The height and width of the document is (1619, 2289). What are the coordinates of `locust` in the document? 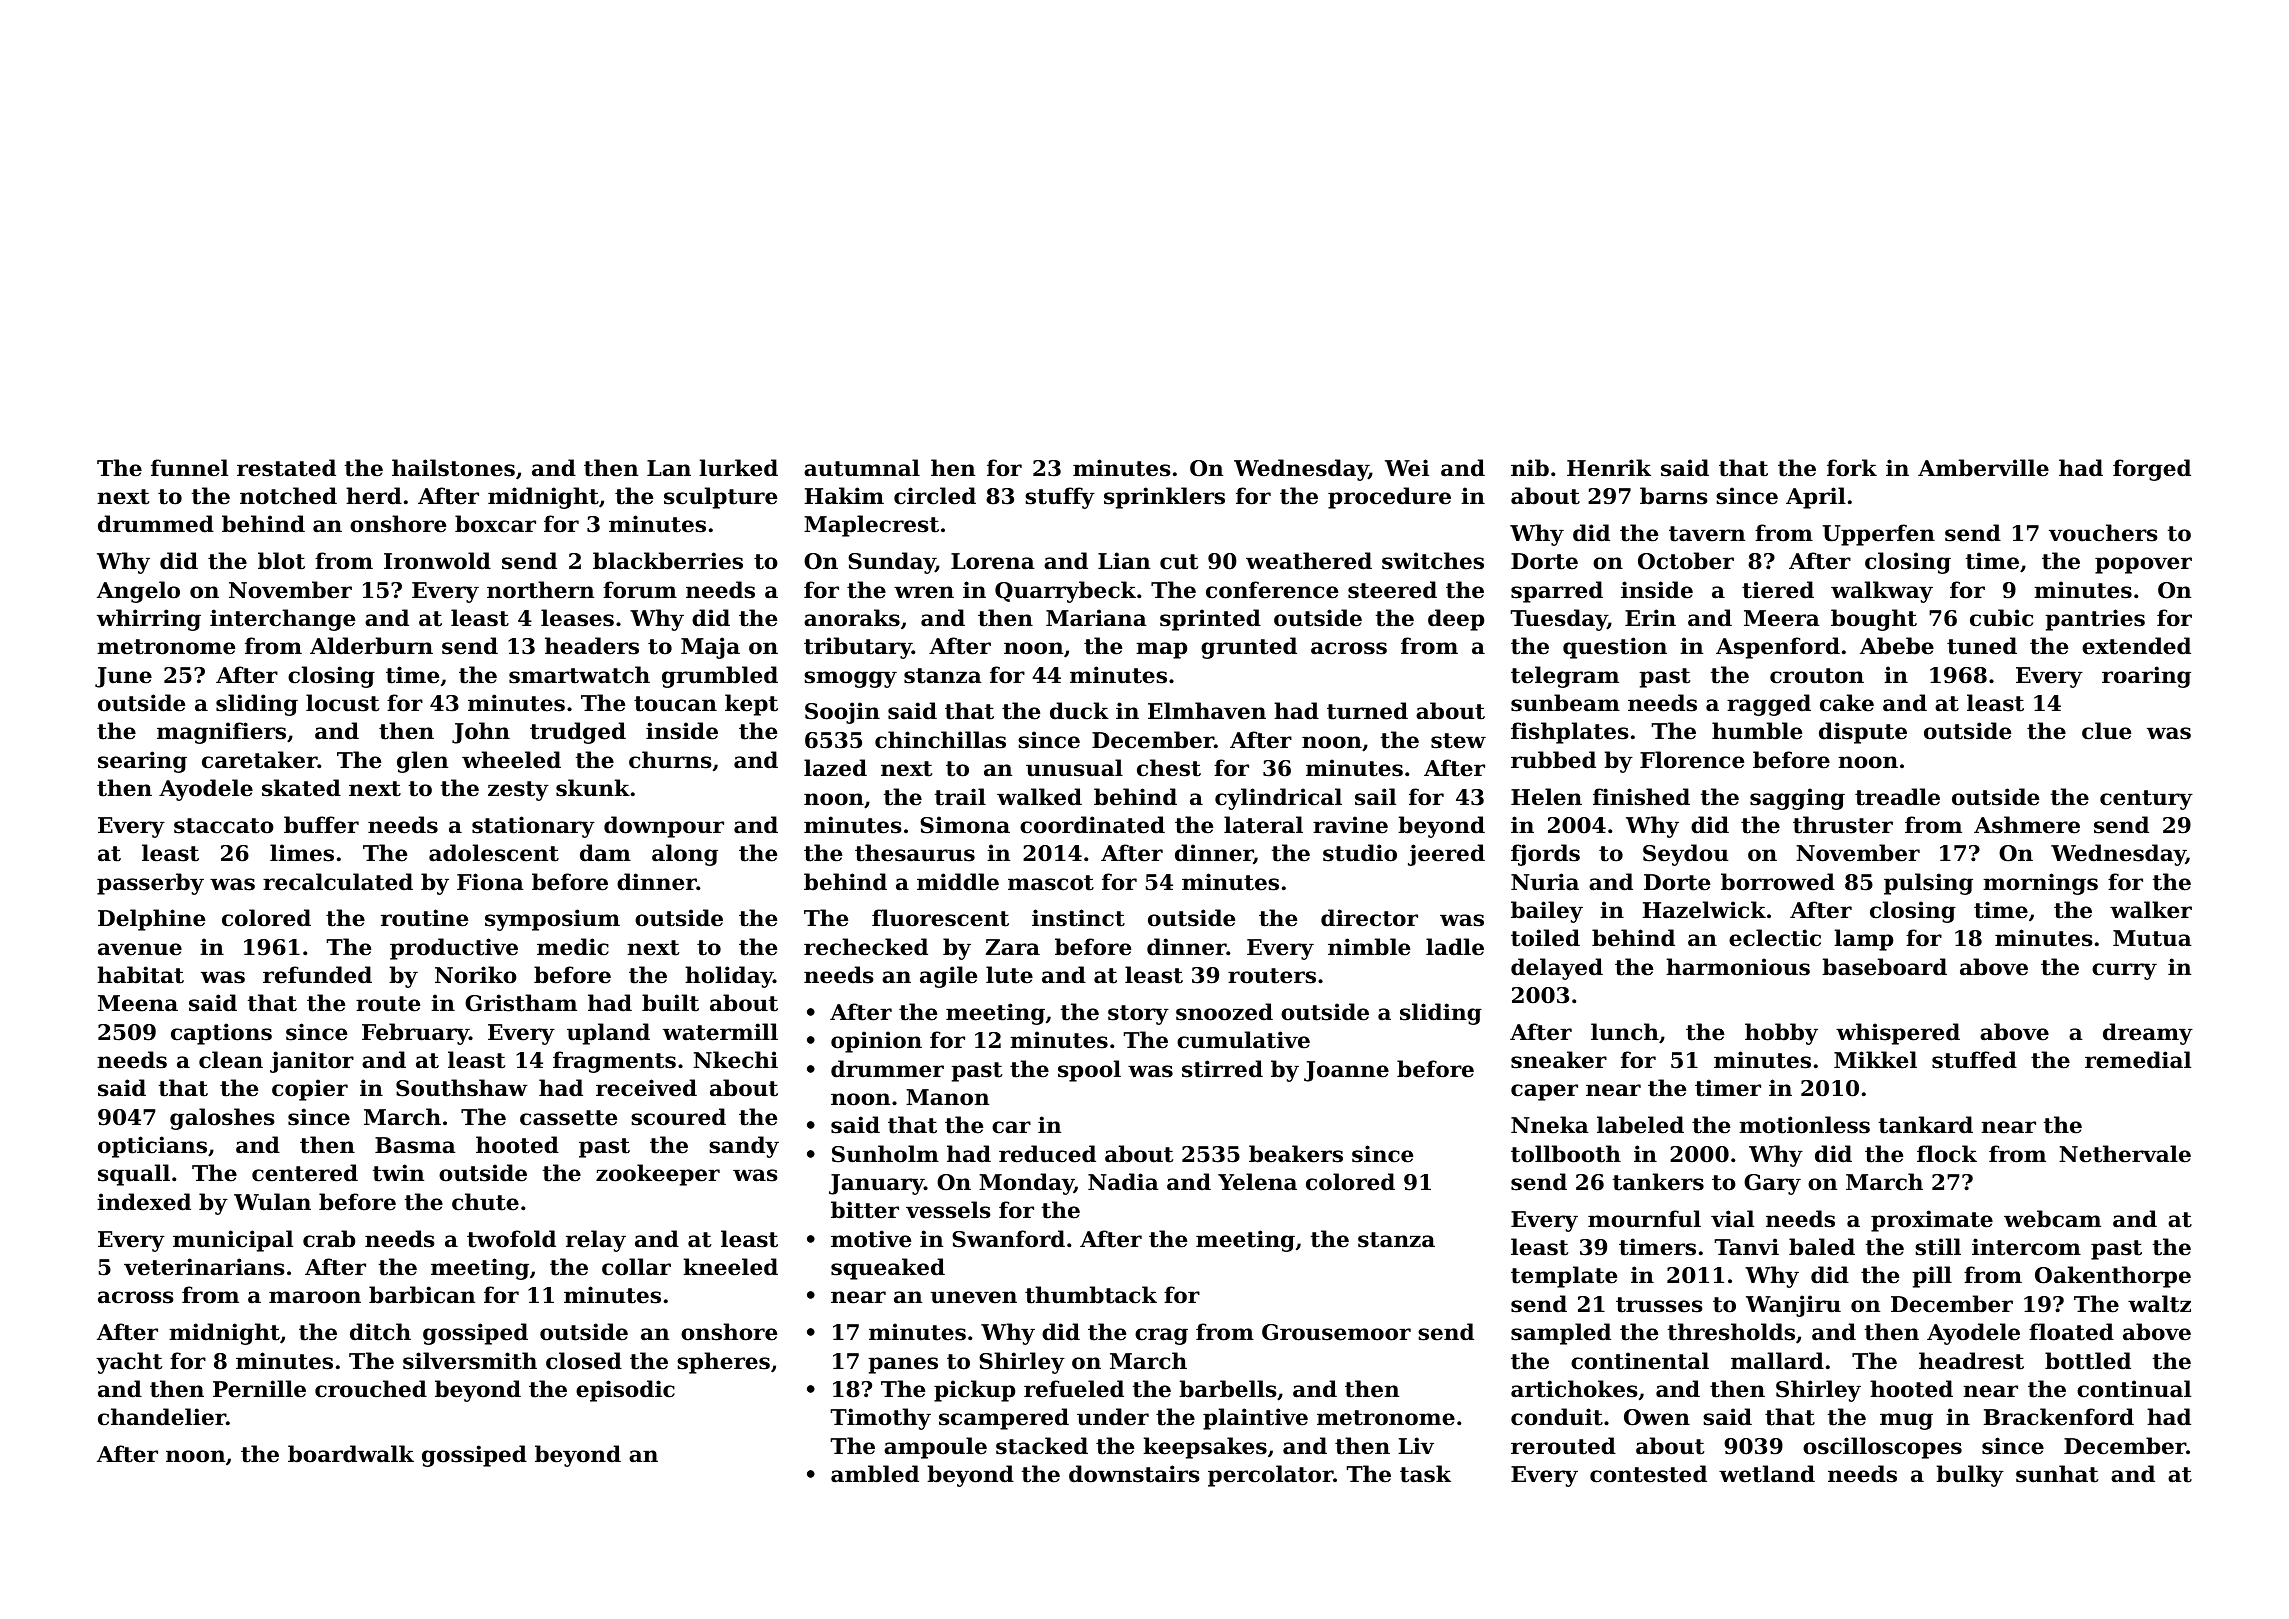 It's located at (342, 703).
